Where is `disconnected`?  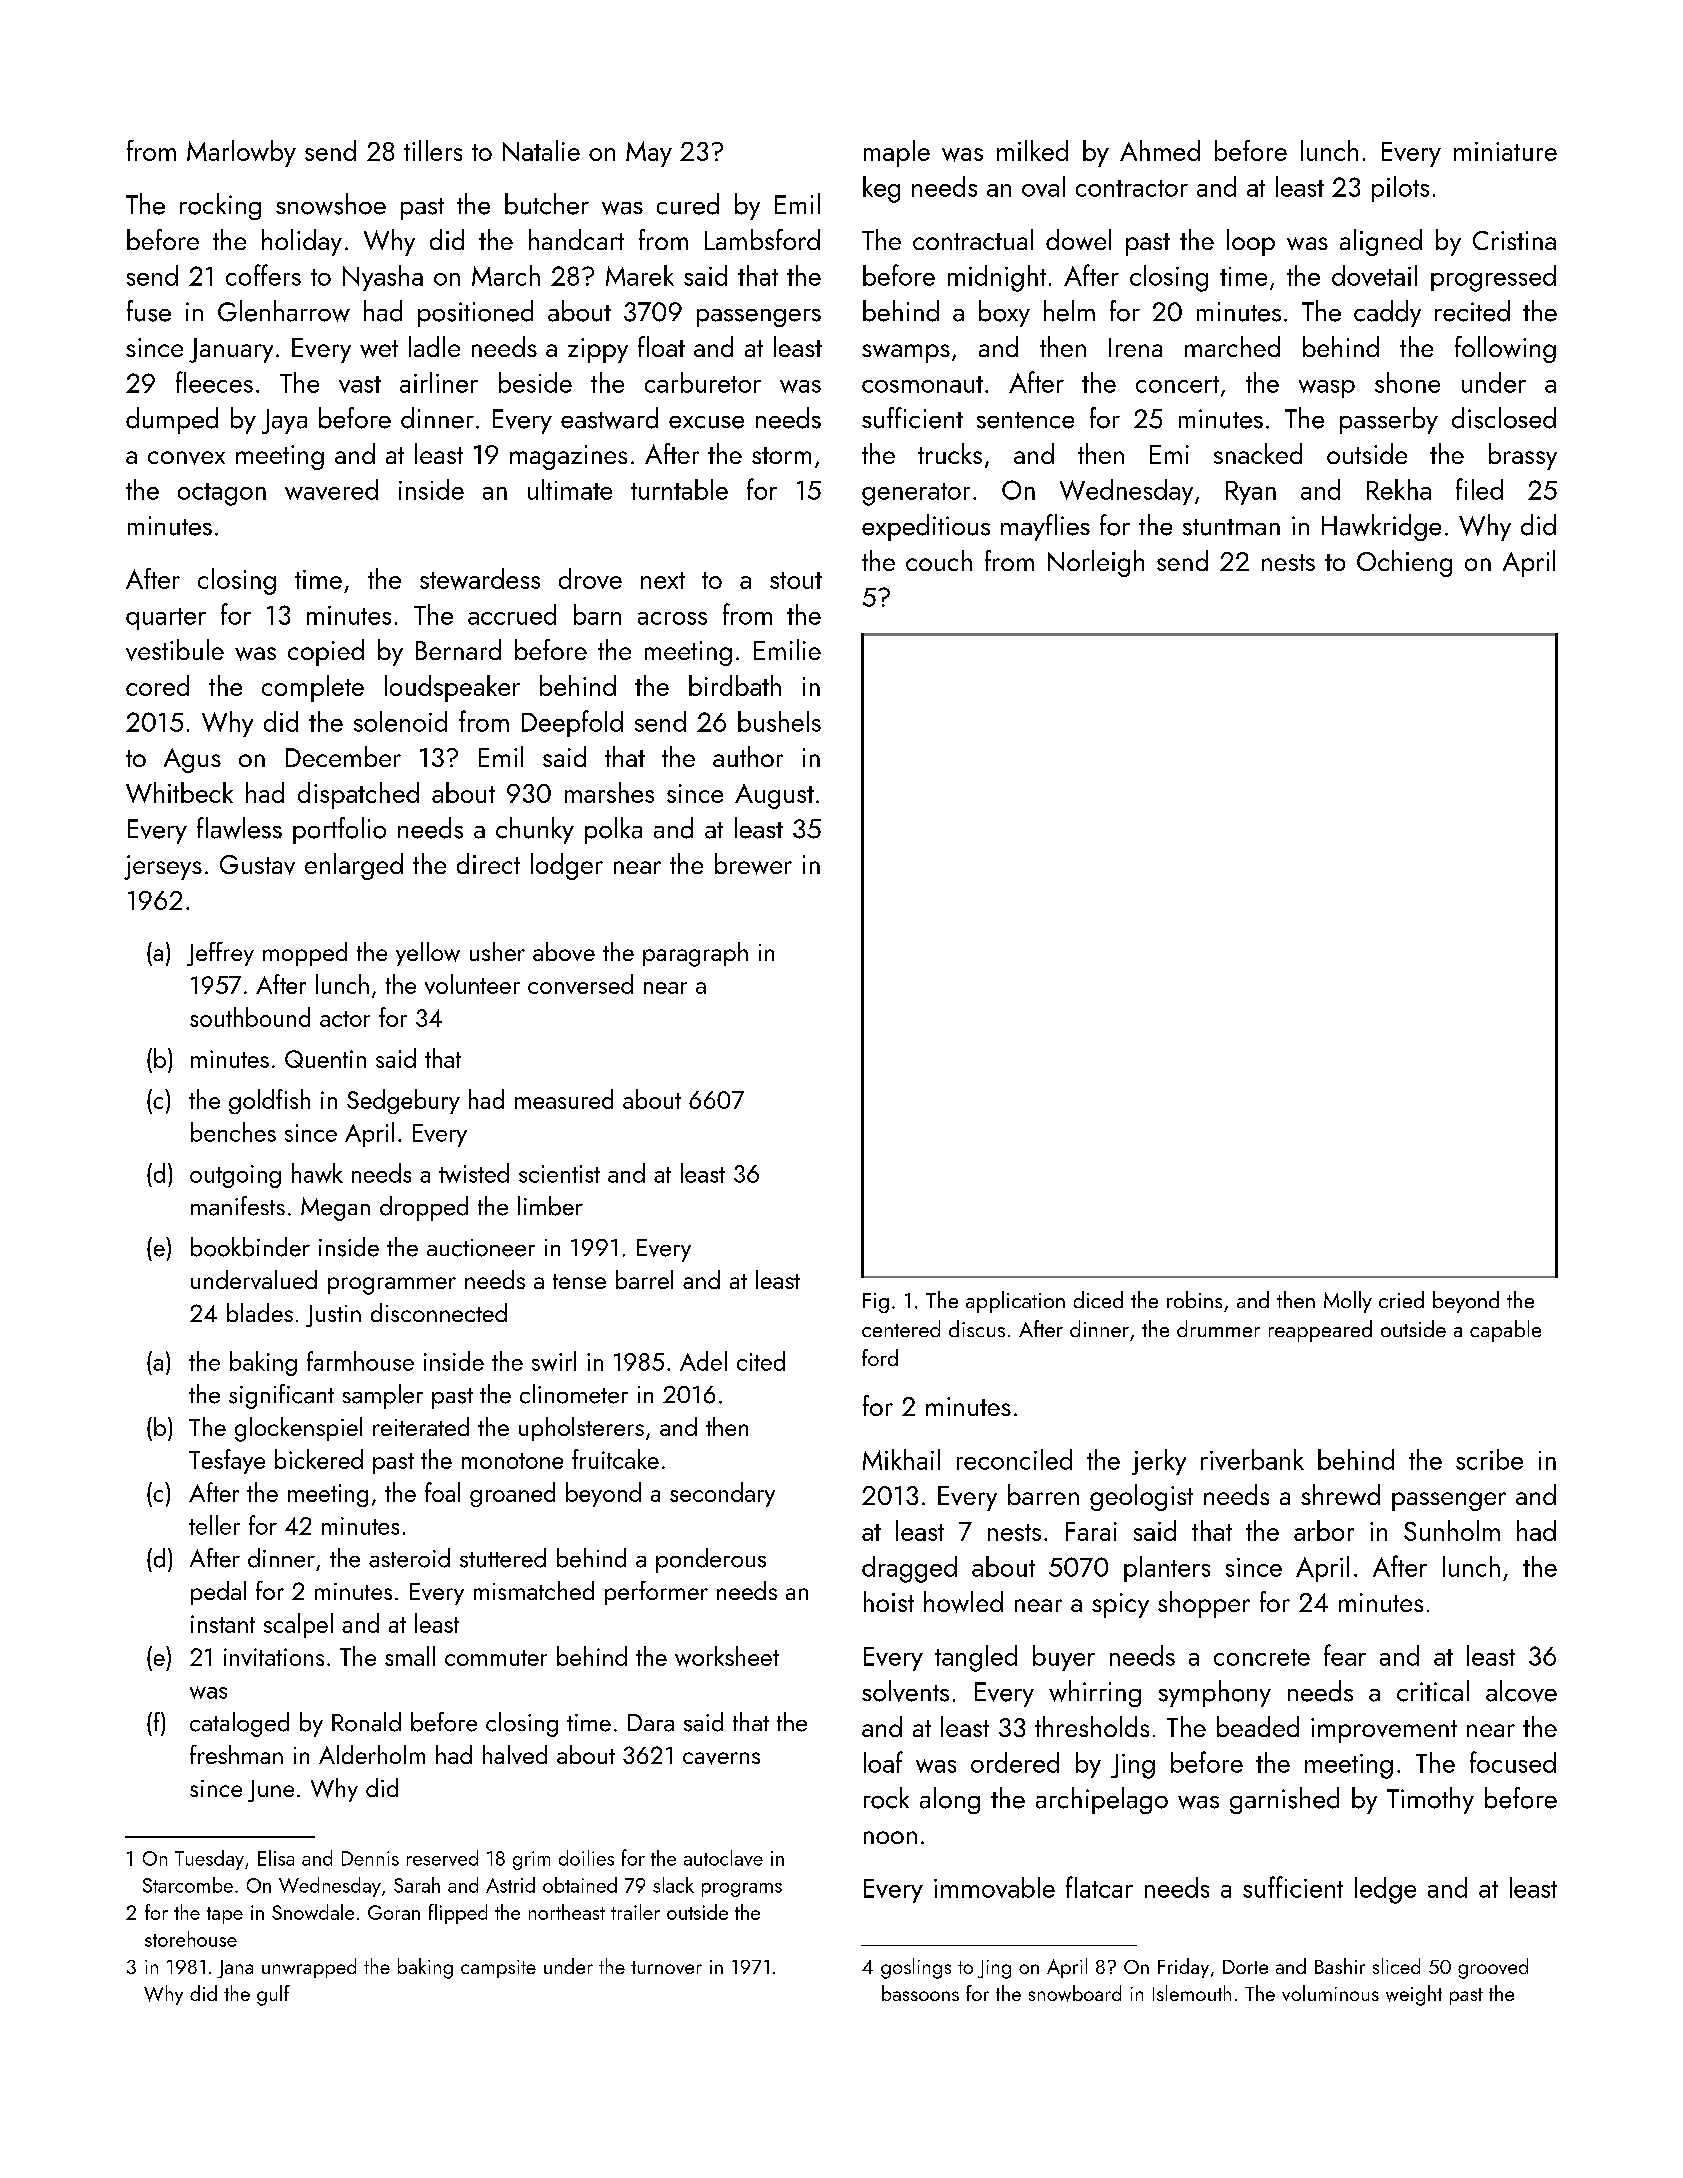 disconnected is located at coordinates (439, 1312).
